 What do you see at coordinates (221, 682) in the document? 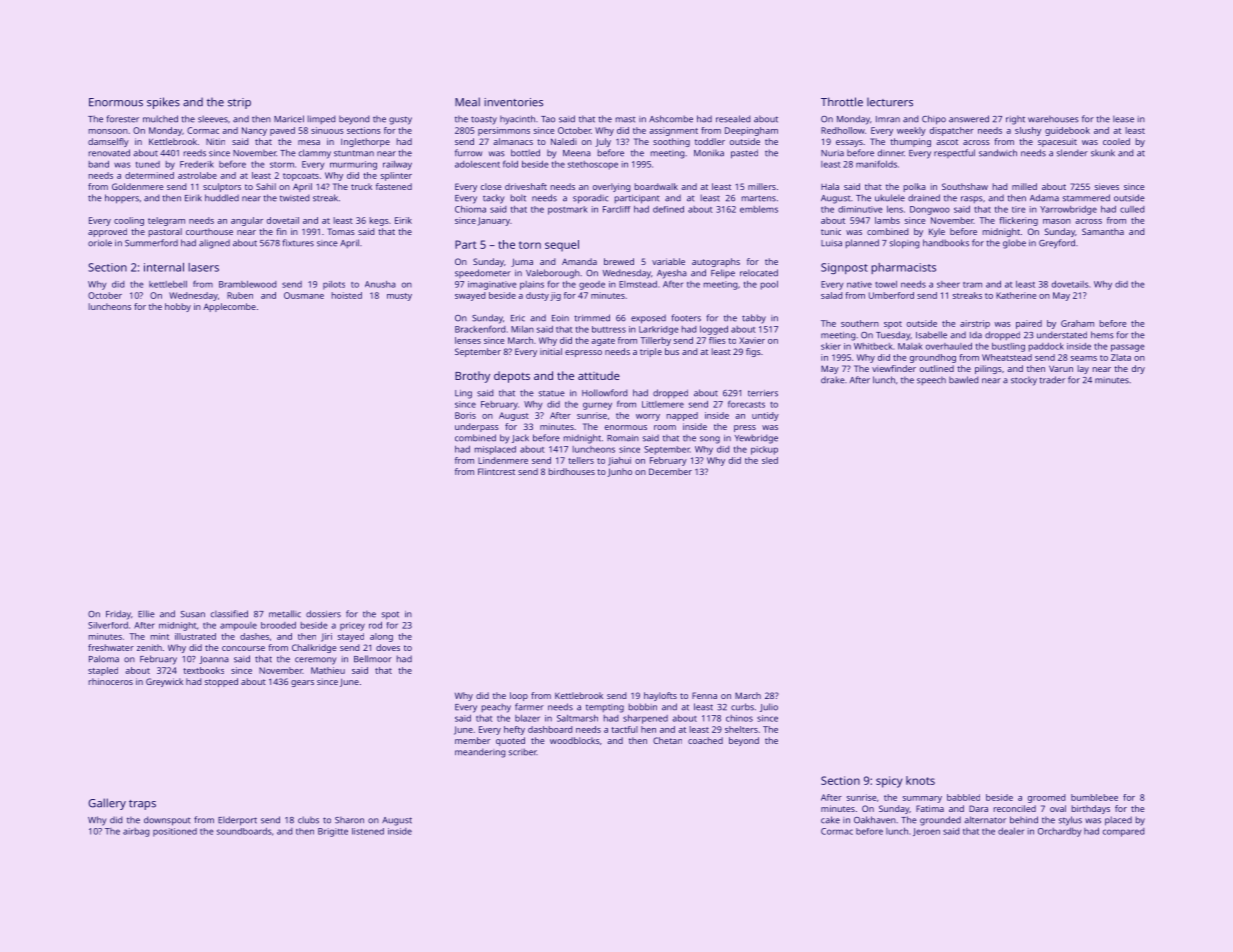
I see `stopped` at bounding box center [221, 682].
